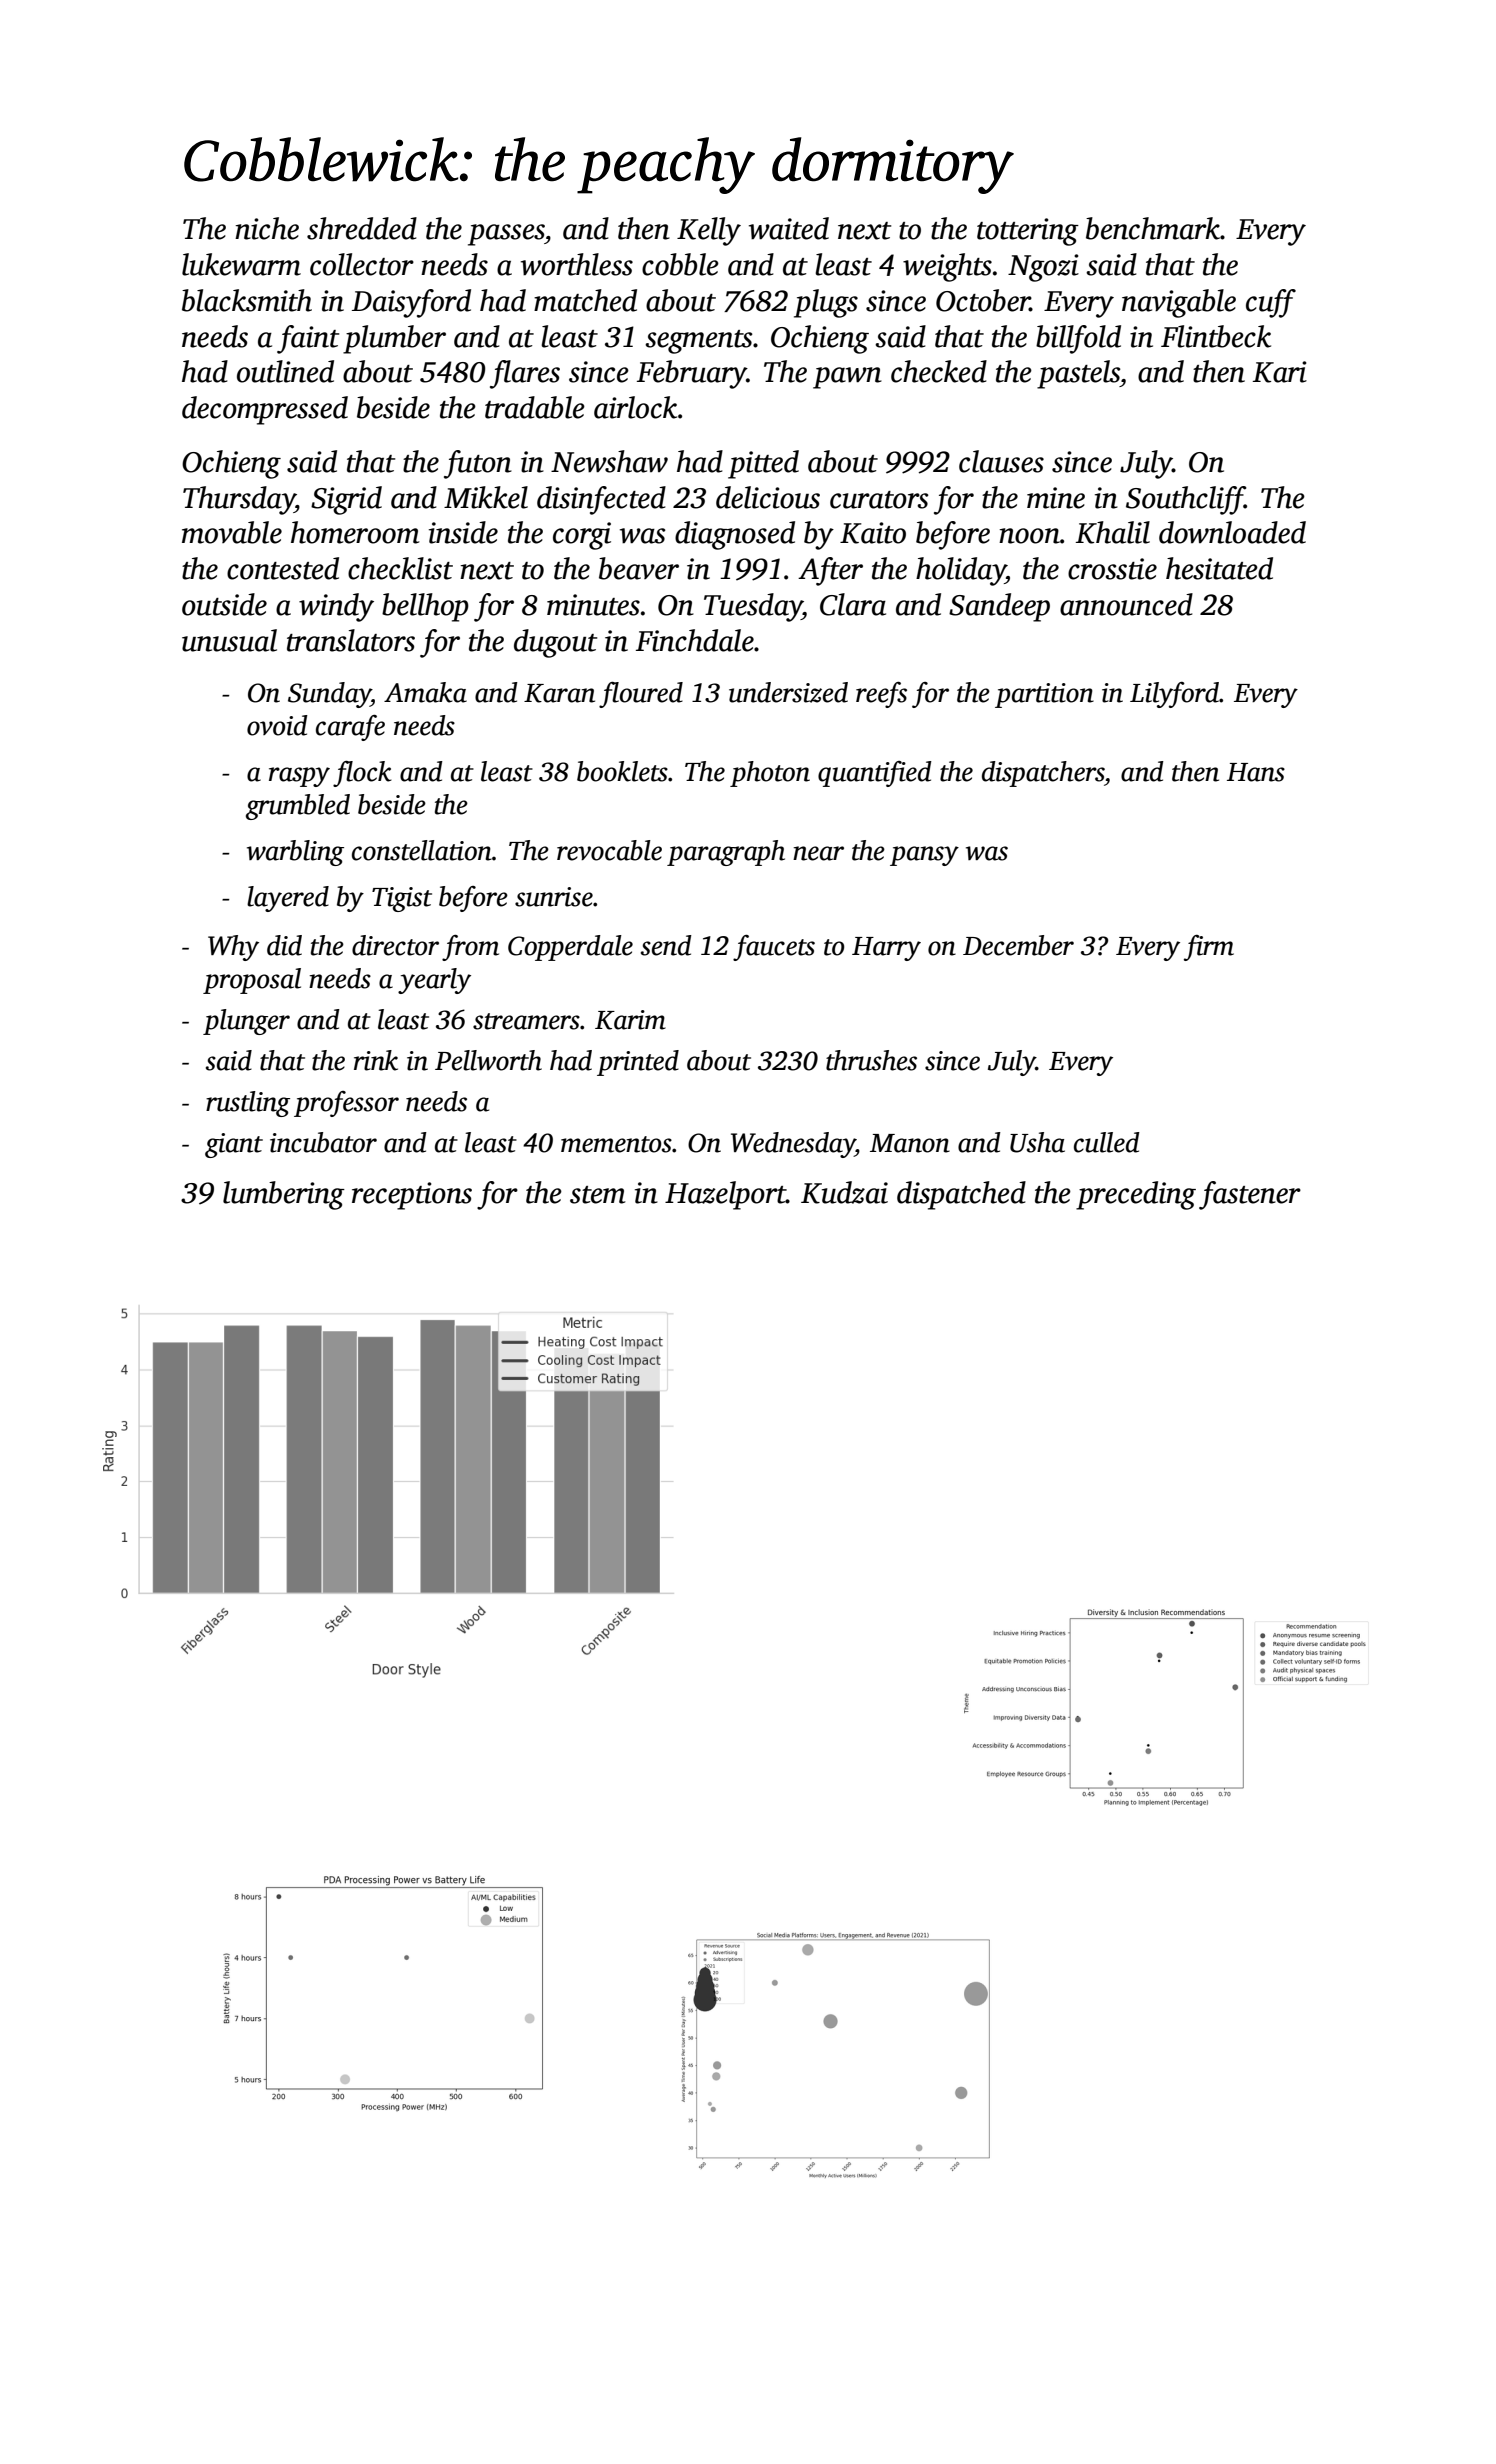 Image resolution: width=1496 pixels, height=2464 pixels. I want to click on lumbering, so click(284, 1195).
